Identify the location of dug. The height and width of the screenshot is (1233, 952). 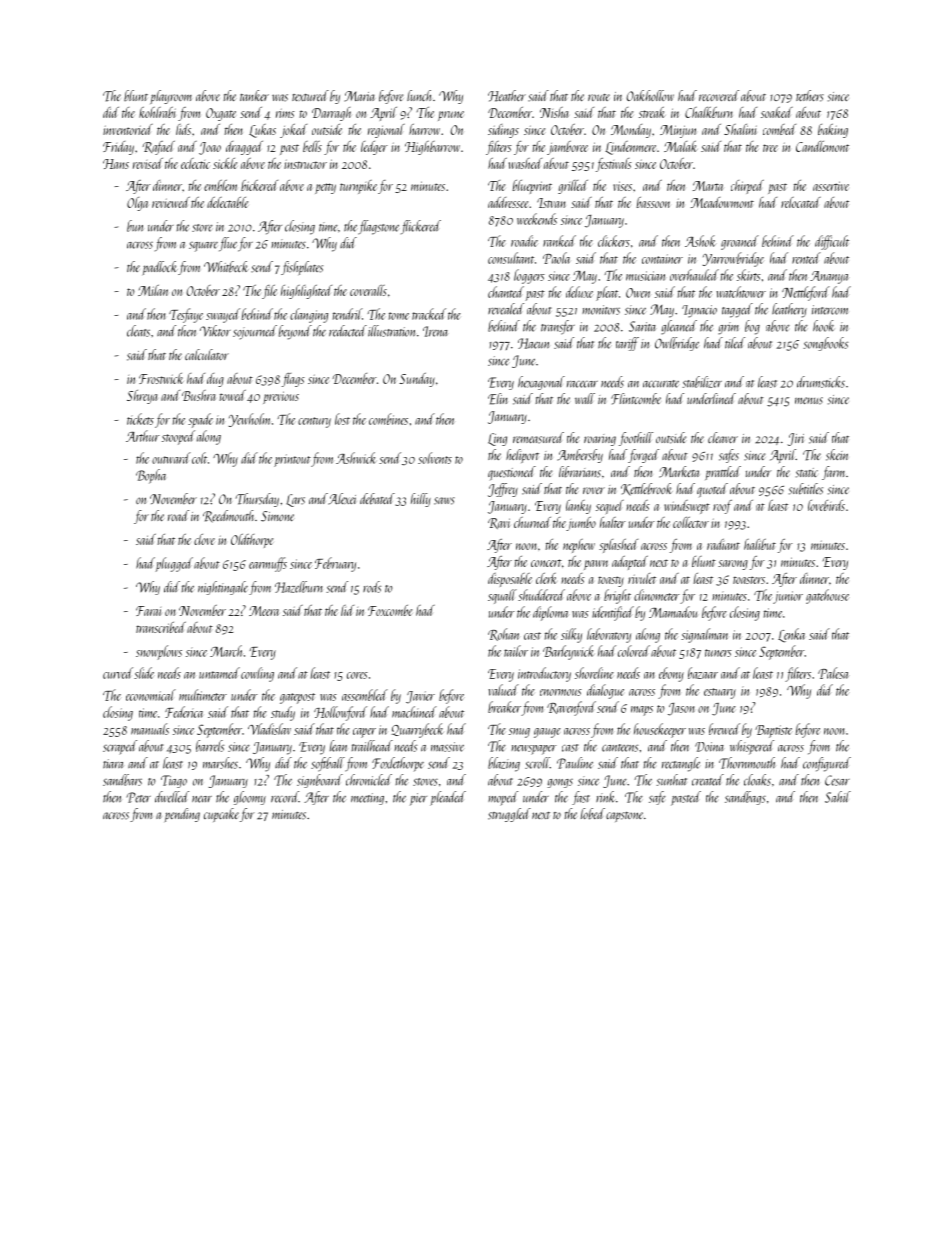
(215, 380).
